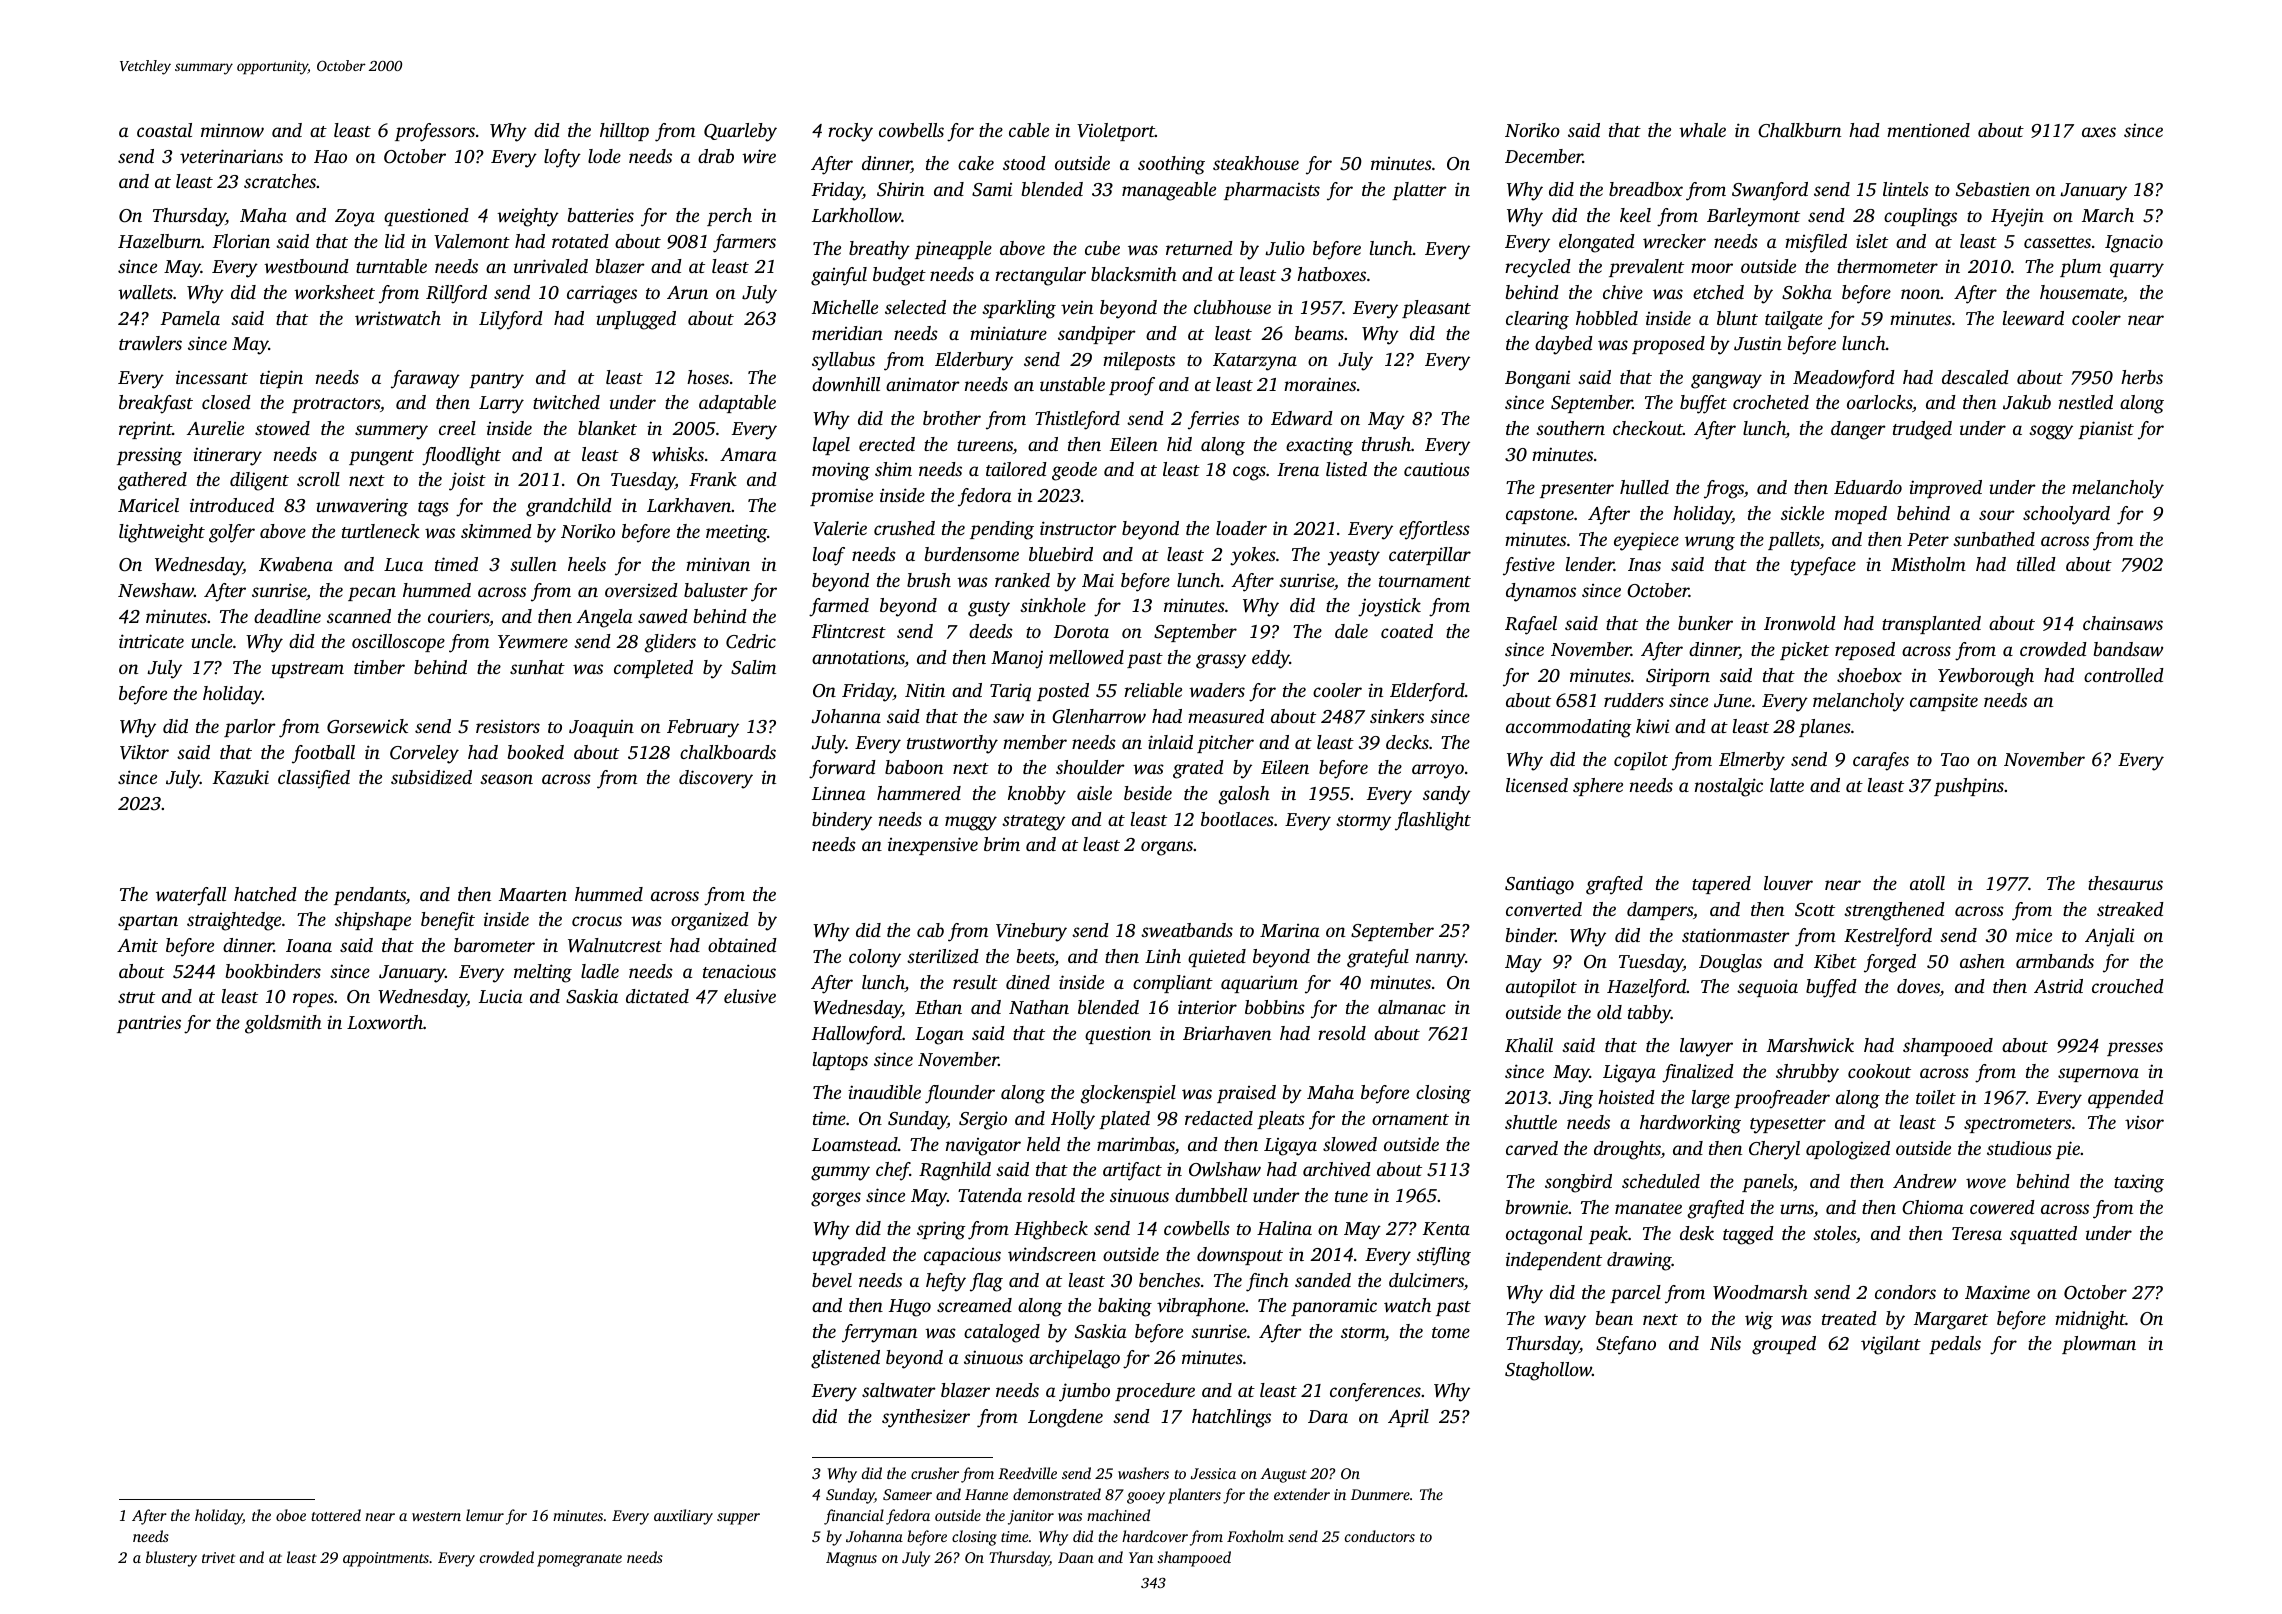 The image size is (2282, 1614). I want to click on Yan, so click(1141, 1557).
